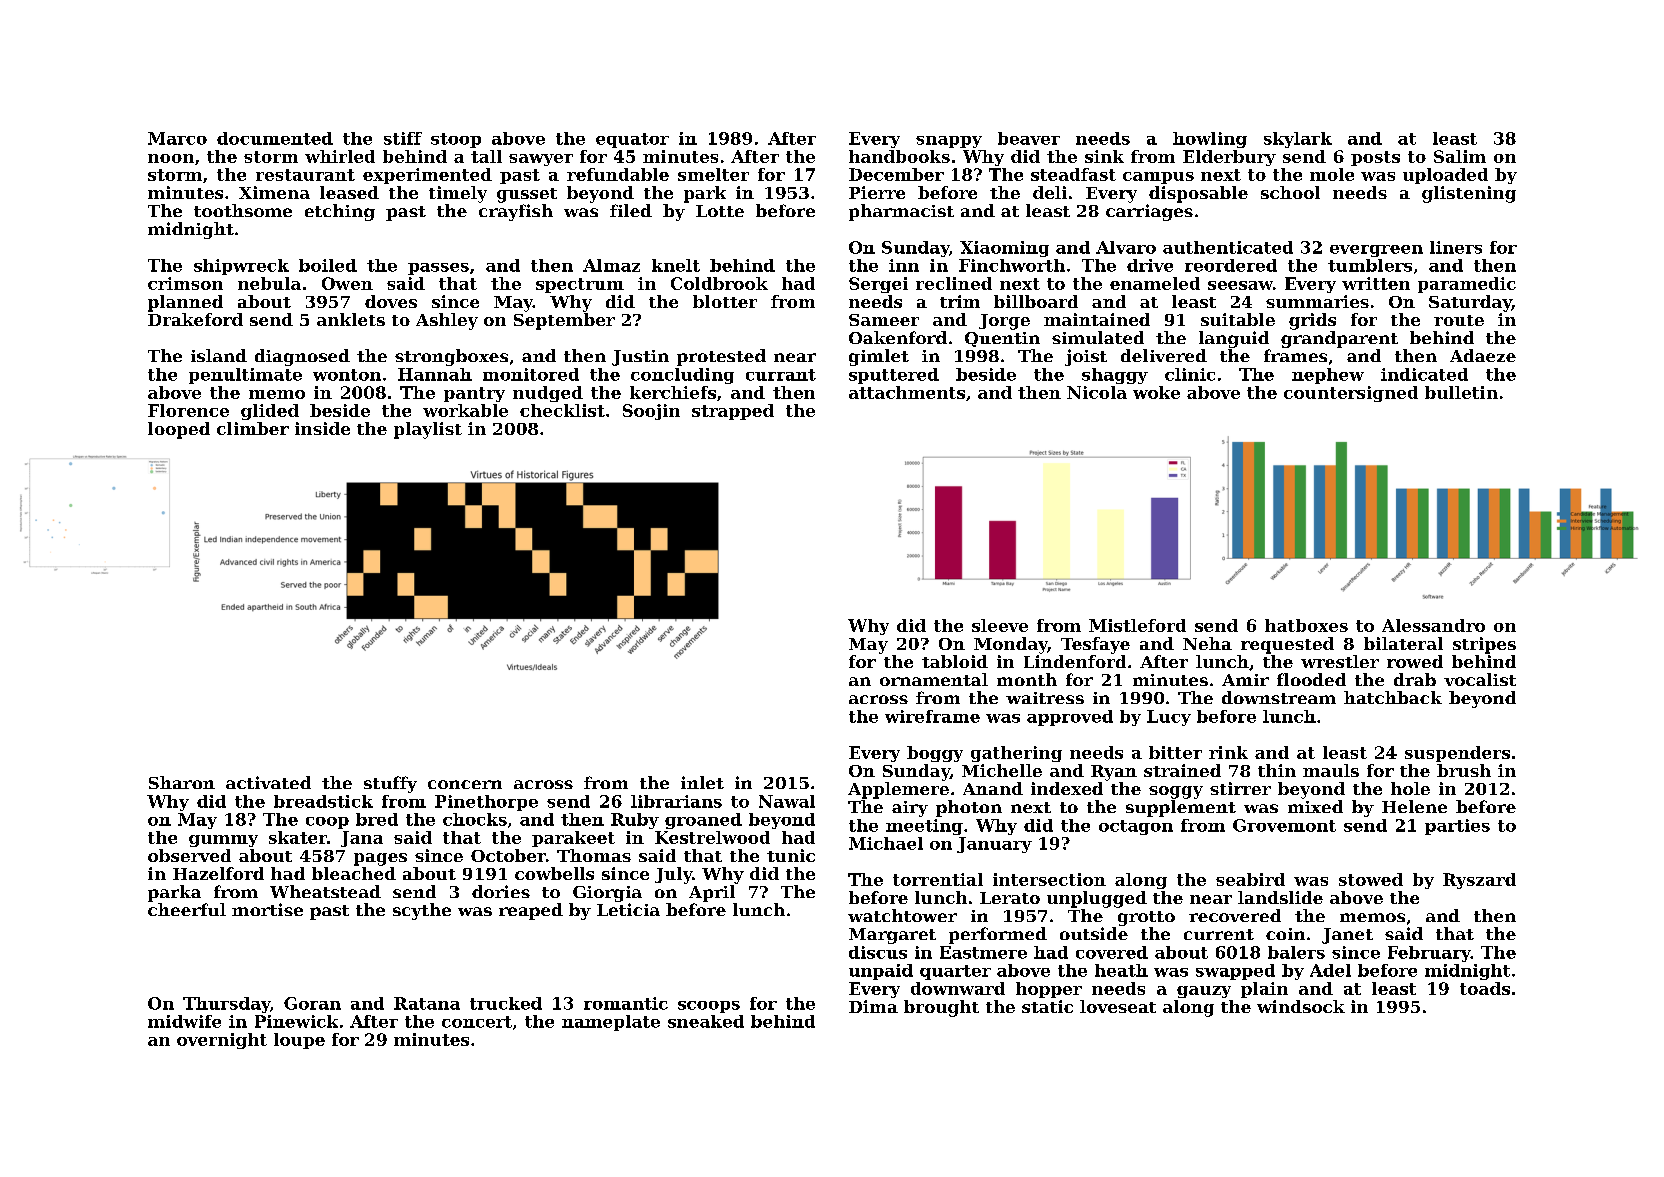 The height and width of the screenshot is (1177, 1664). I want to click on sleeve, so click(1000, 625).
